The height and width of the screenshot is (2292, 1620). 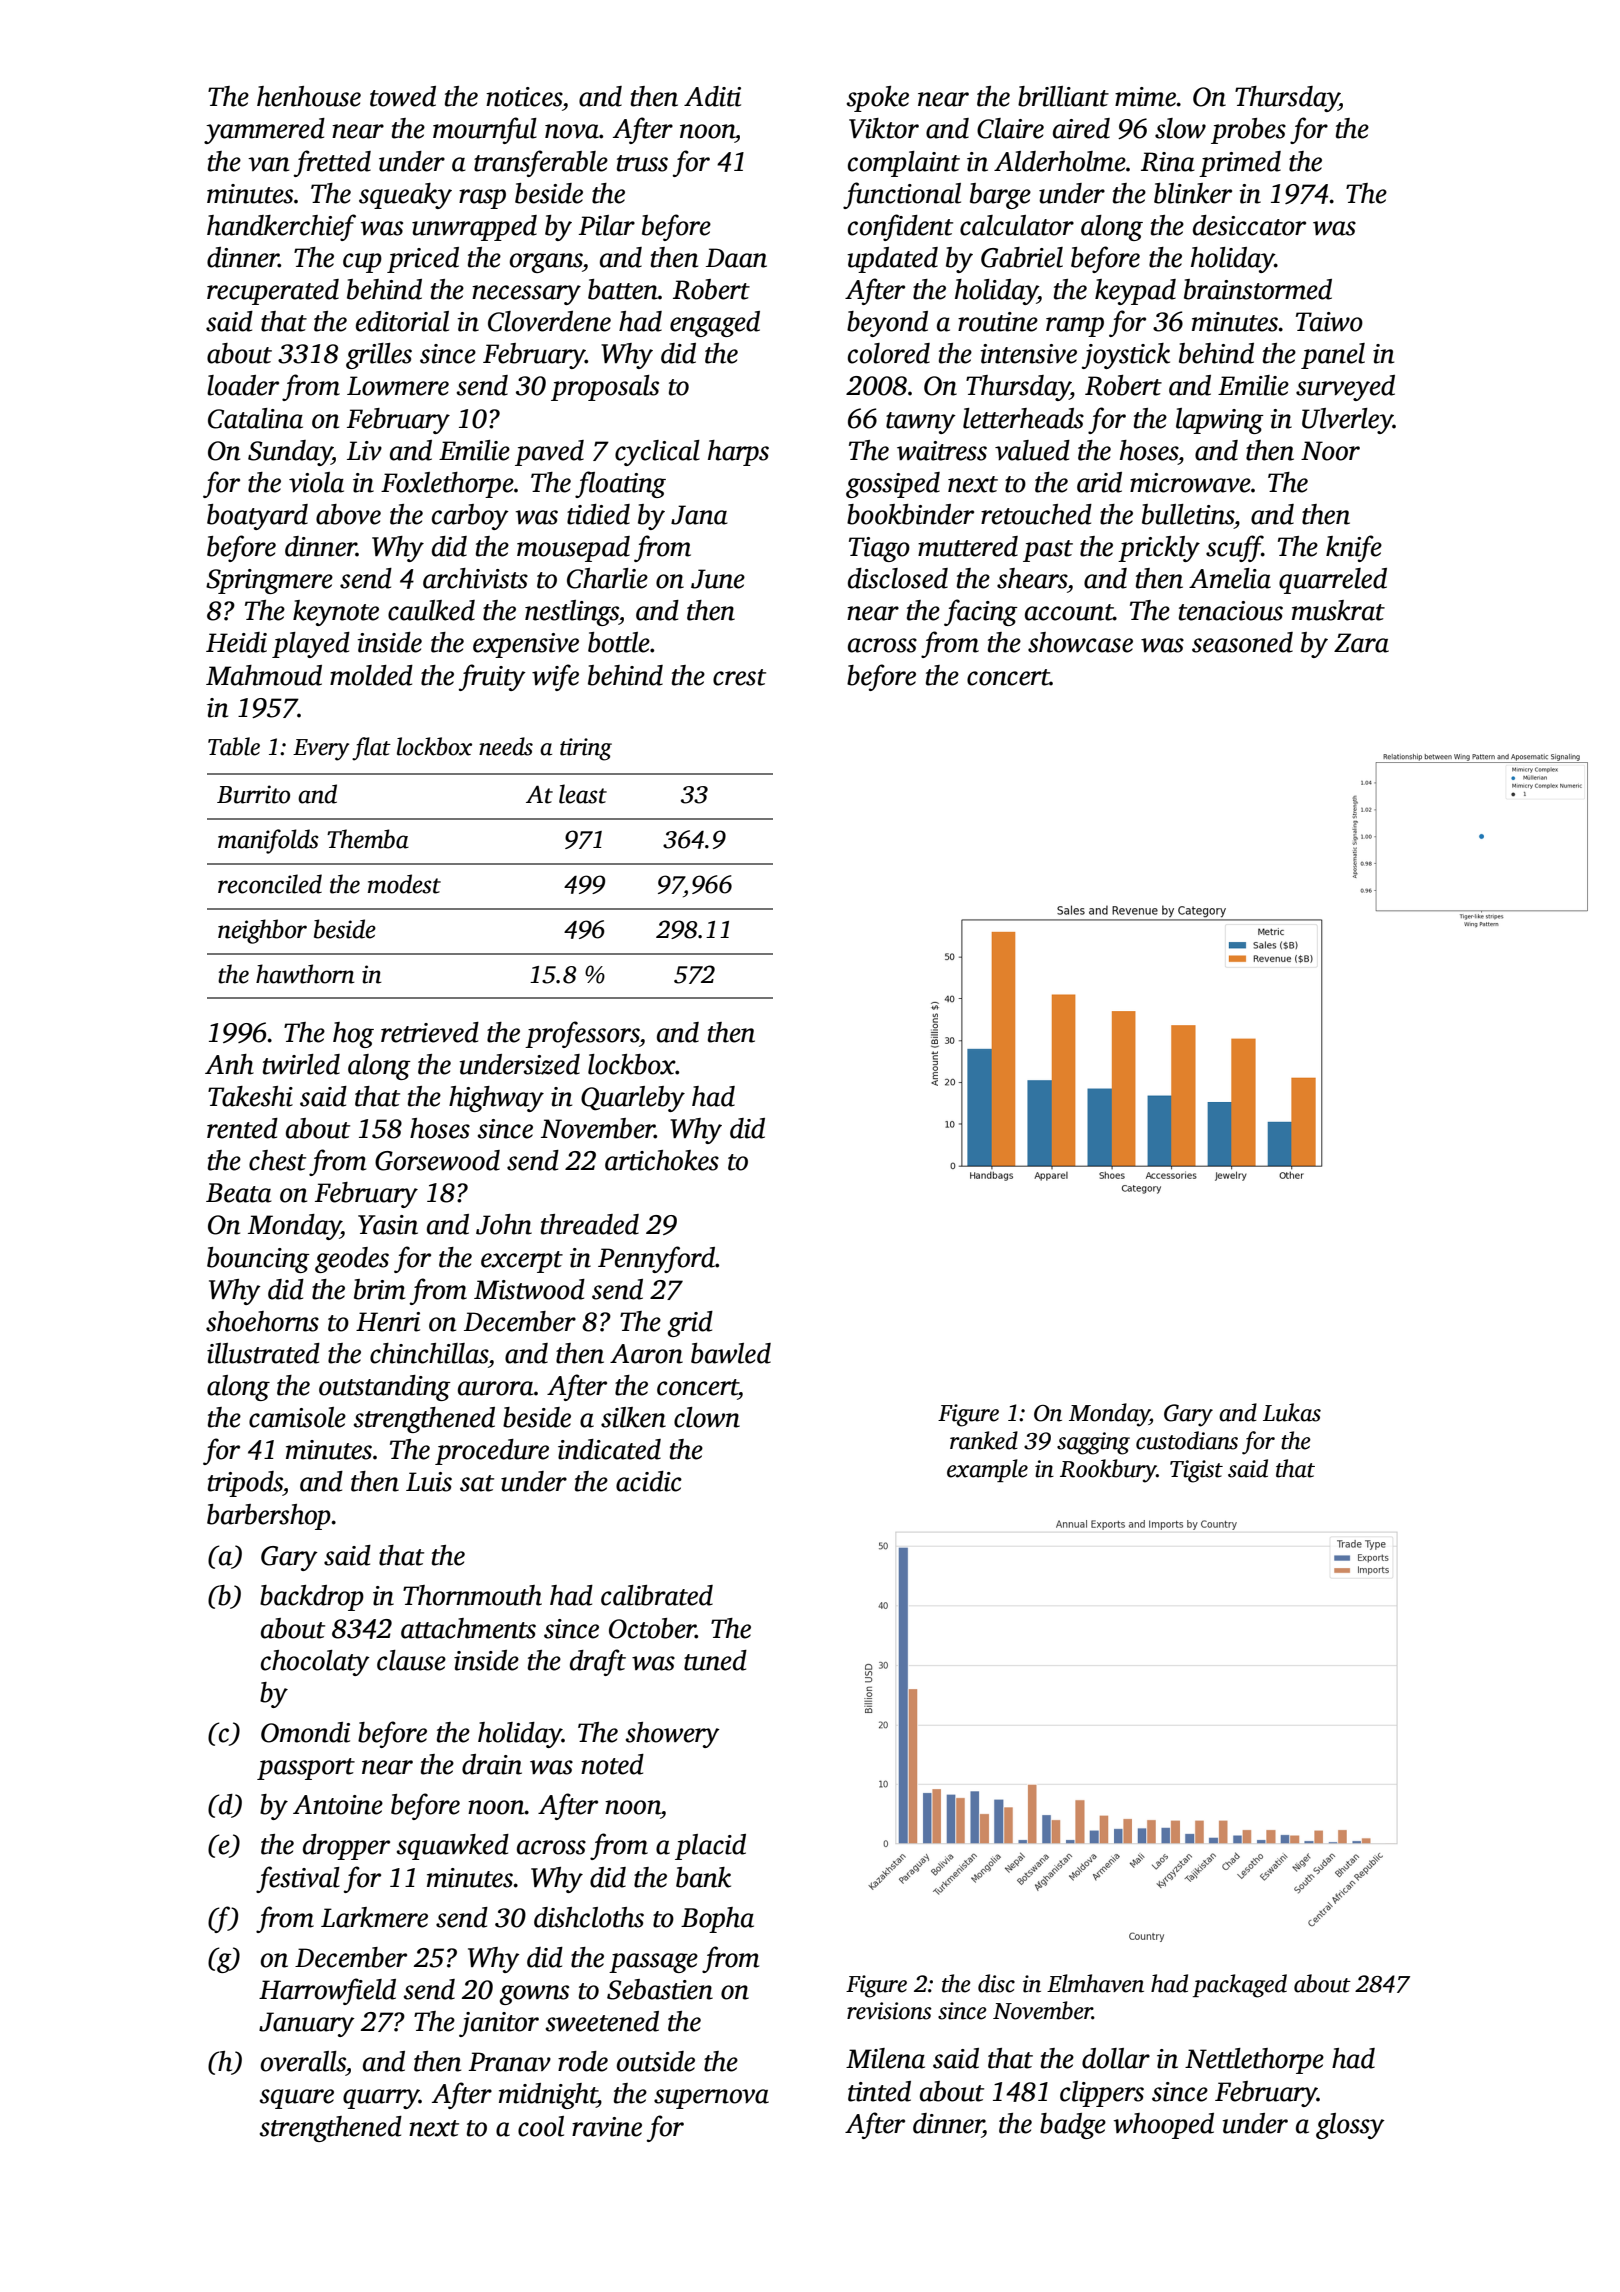 I want to click on desiccator, so click(x=1249, y=225).
